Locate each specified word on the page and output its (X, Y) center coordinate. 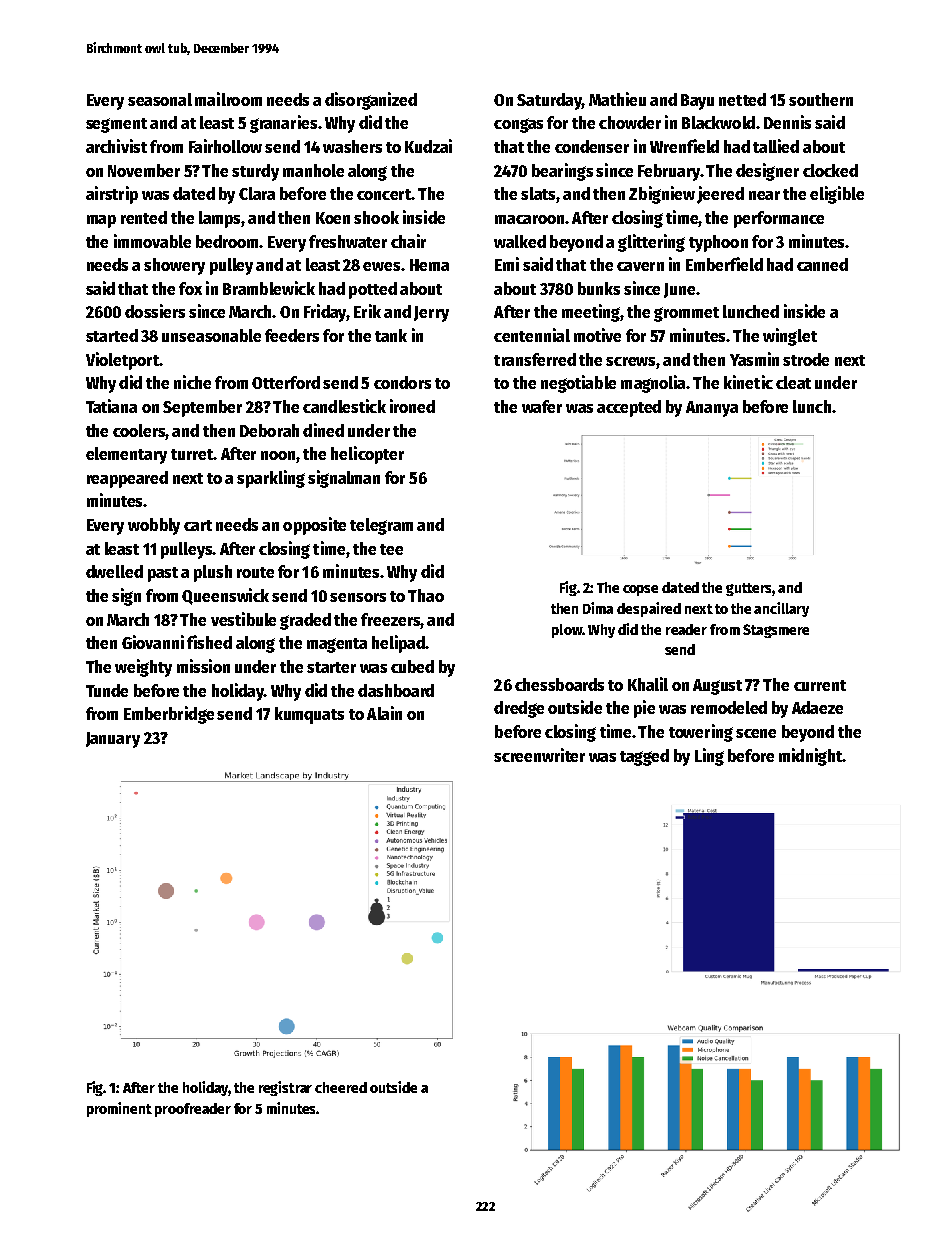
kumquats (309, 715)
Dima (598, 608)
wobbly (154, 526)
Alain (384, 713)
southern (821, 99)
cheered (341, 1087)
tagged (644, 757)
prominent (119, 1109)
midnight (810, 757)
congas (518, 125)
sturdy (255, 172)
